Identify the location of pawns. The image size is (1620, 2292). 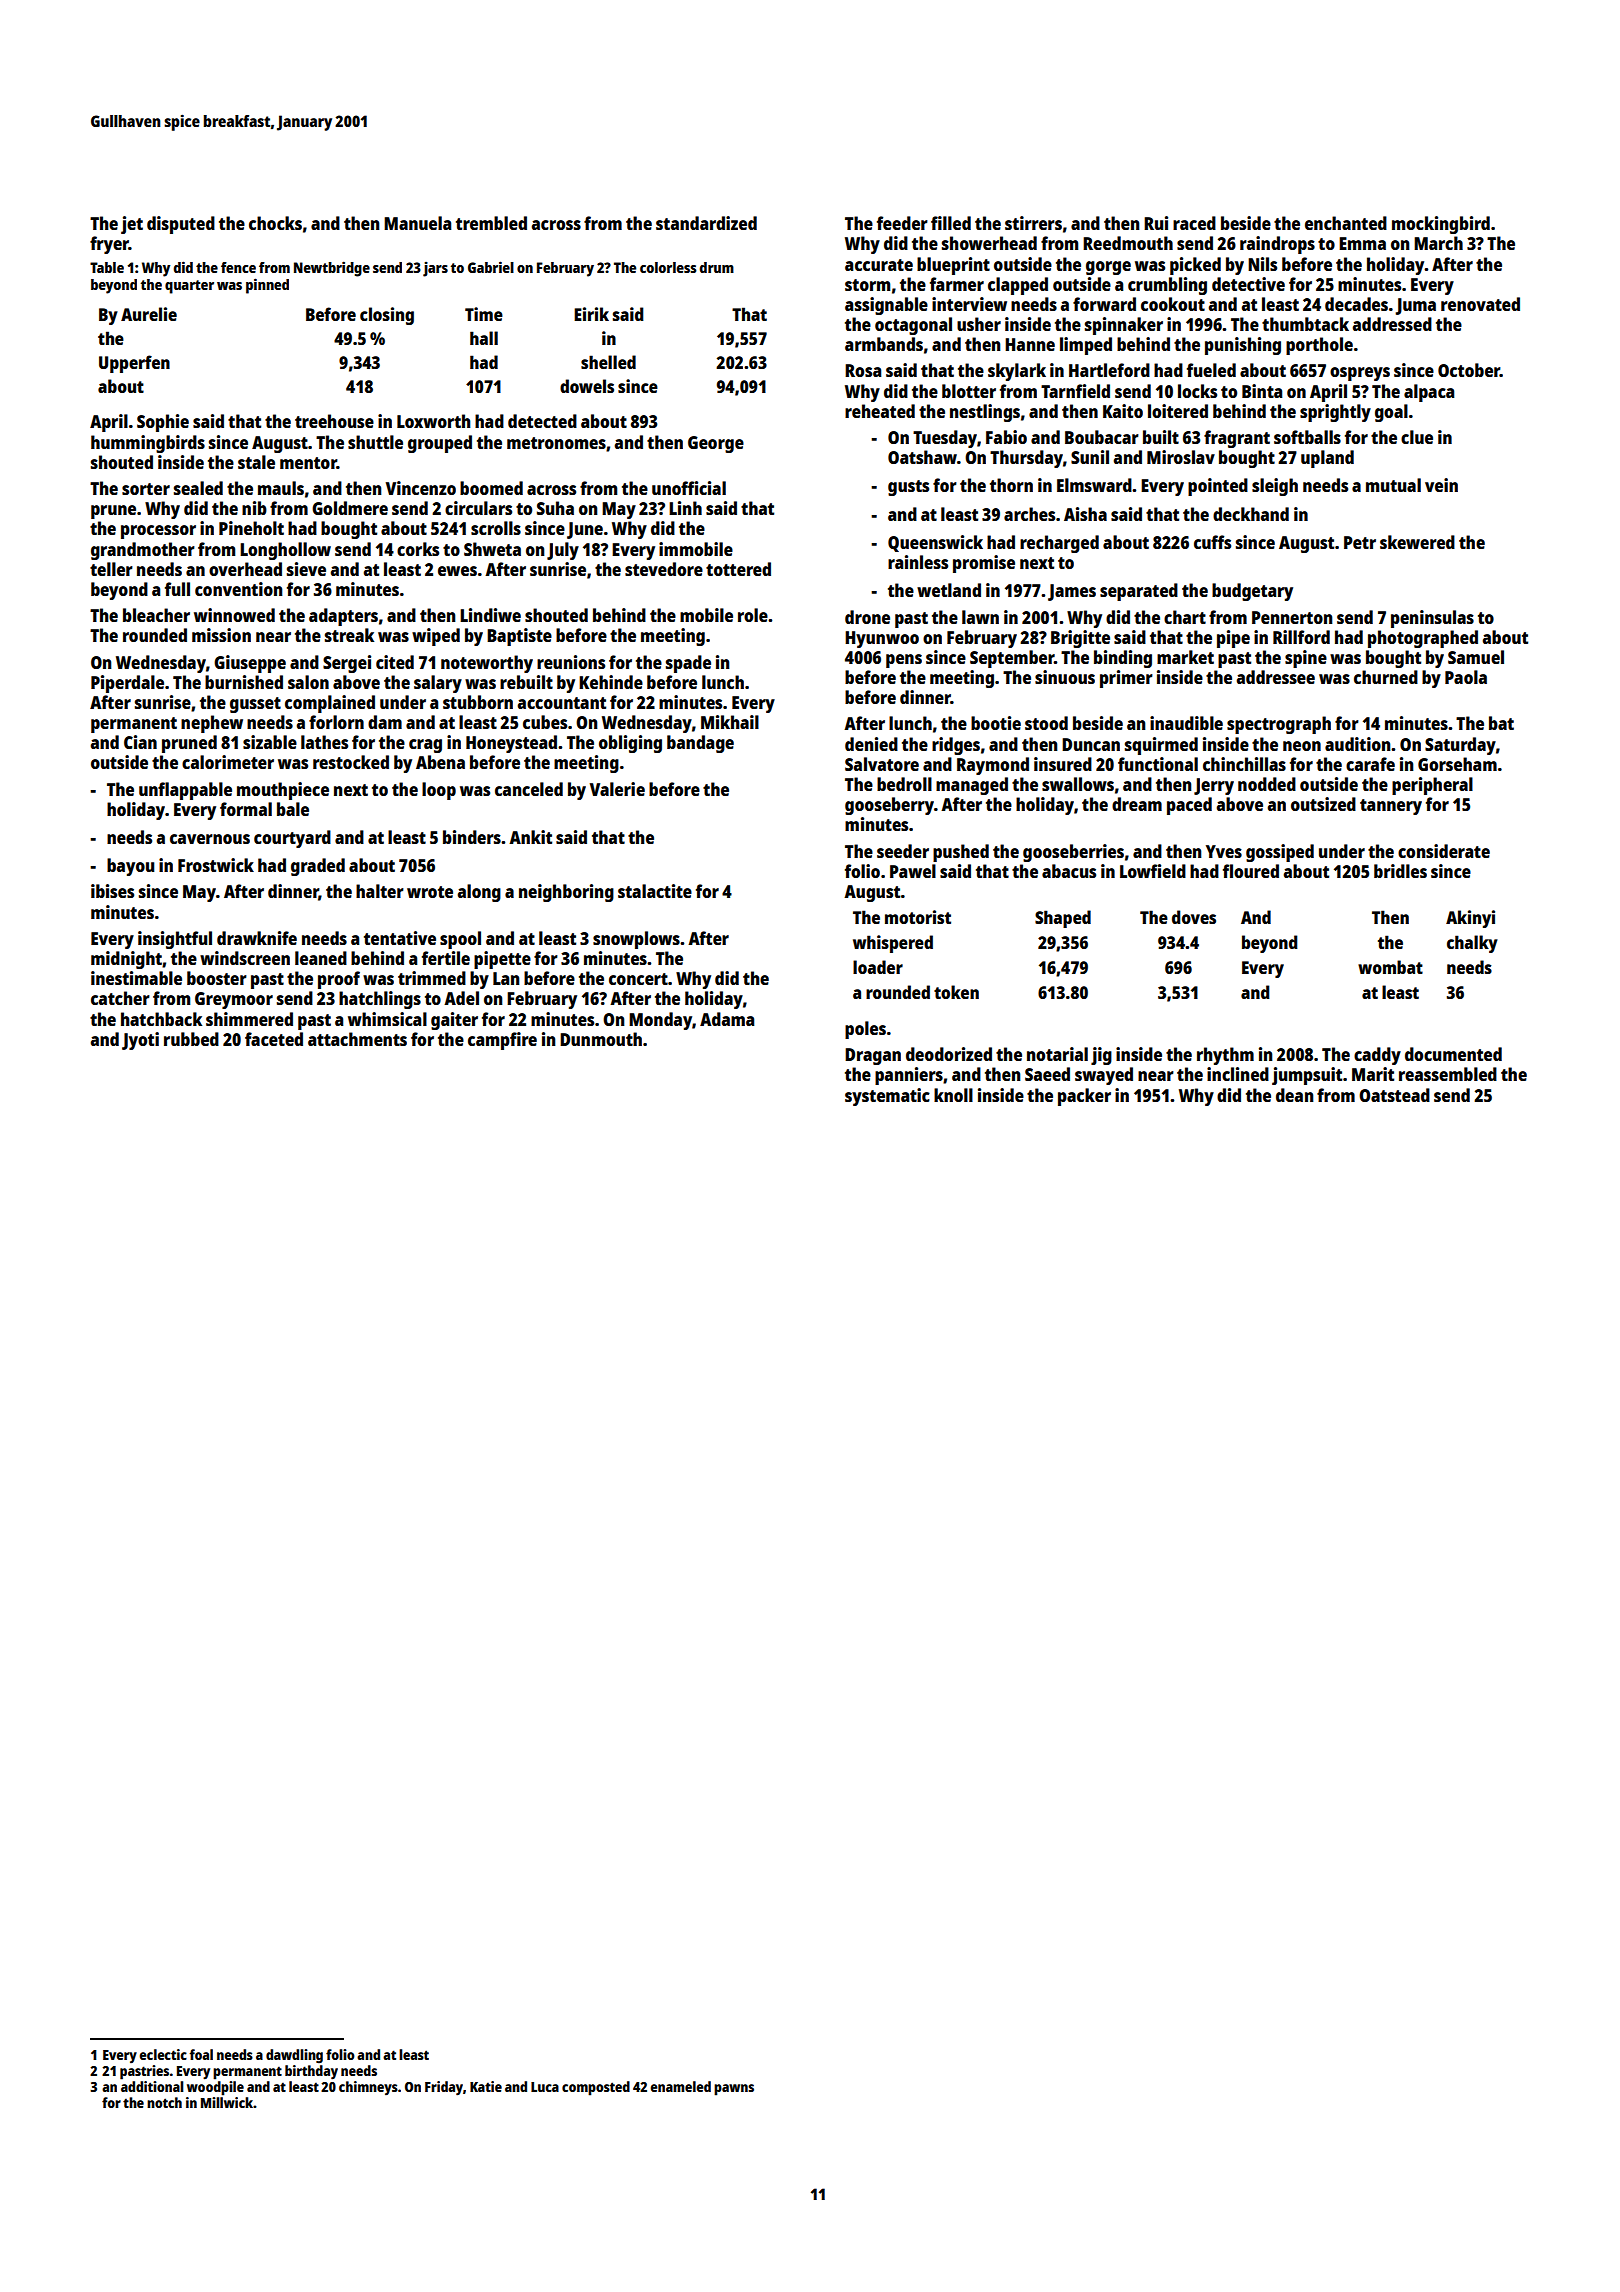
(734, 2090).
